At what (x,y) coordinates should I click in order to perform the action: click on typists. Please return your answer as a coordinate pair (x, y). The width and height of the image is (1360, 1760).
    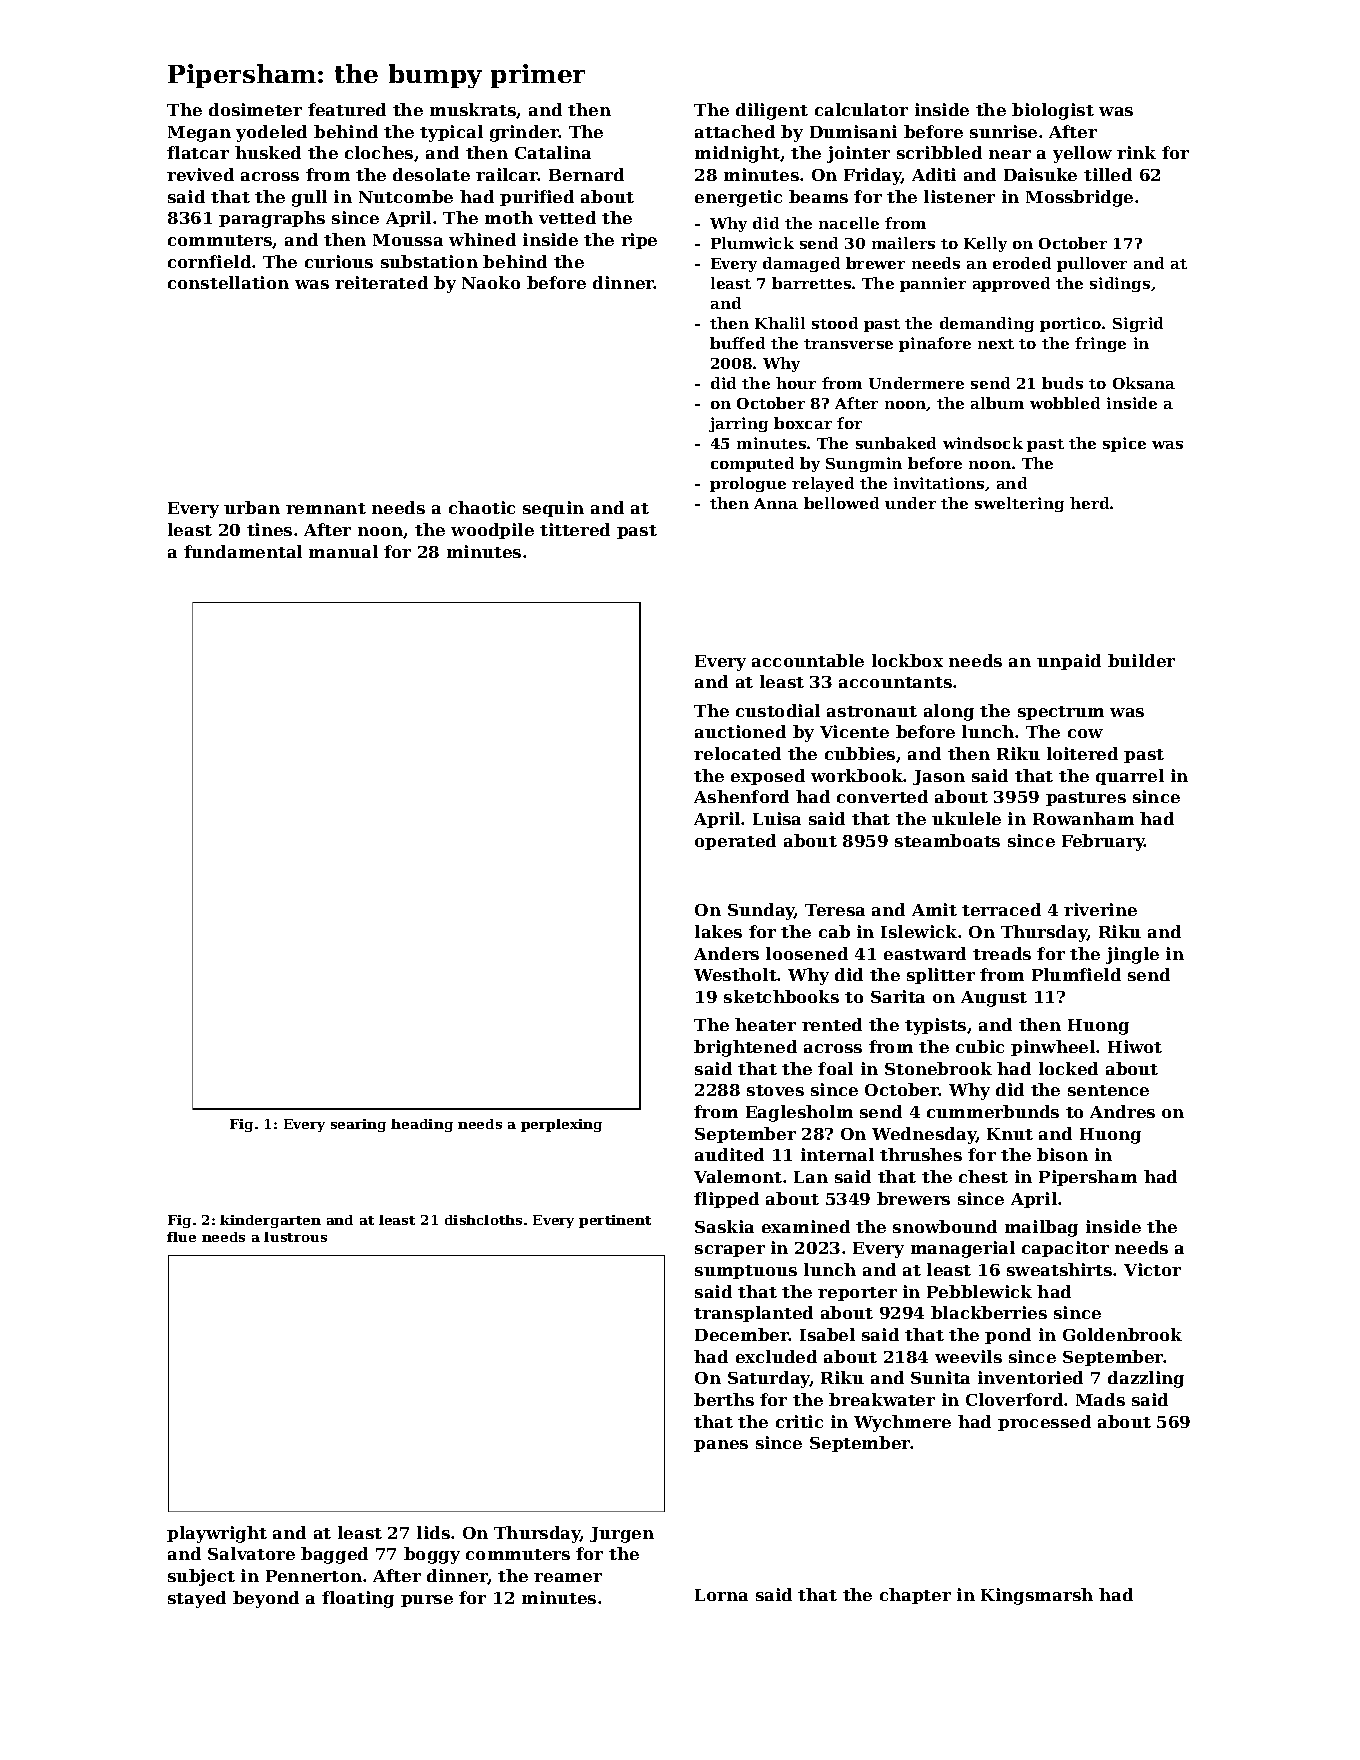
    Looking at the image, I should click on (935, 1026).
